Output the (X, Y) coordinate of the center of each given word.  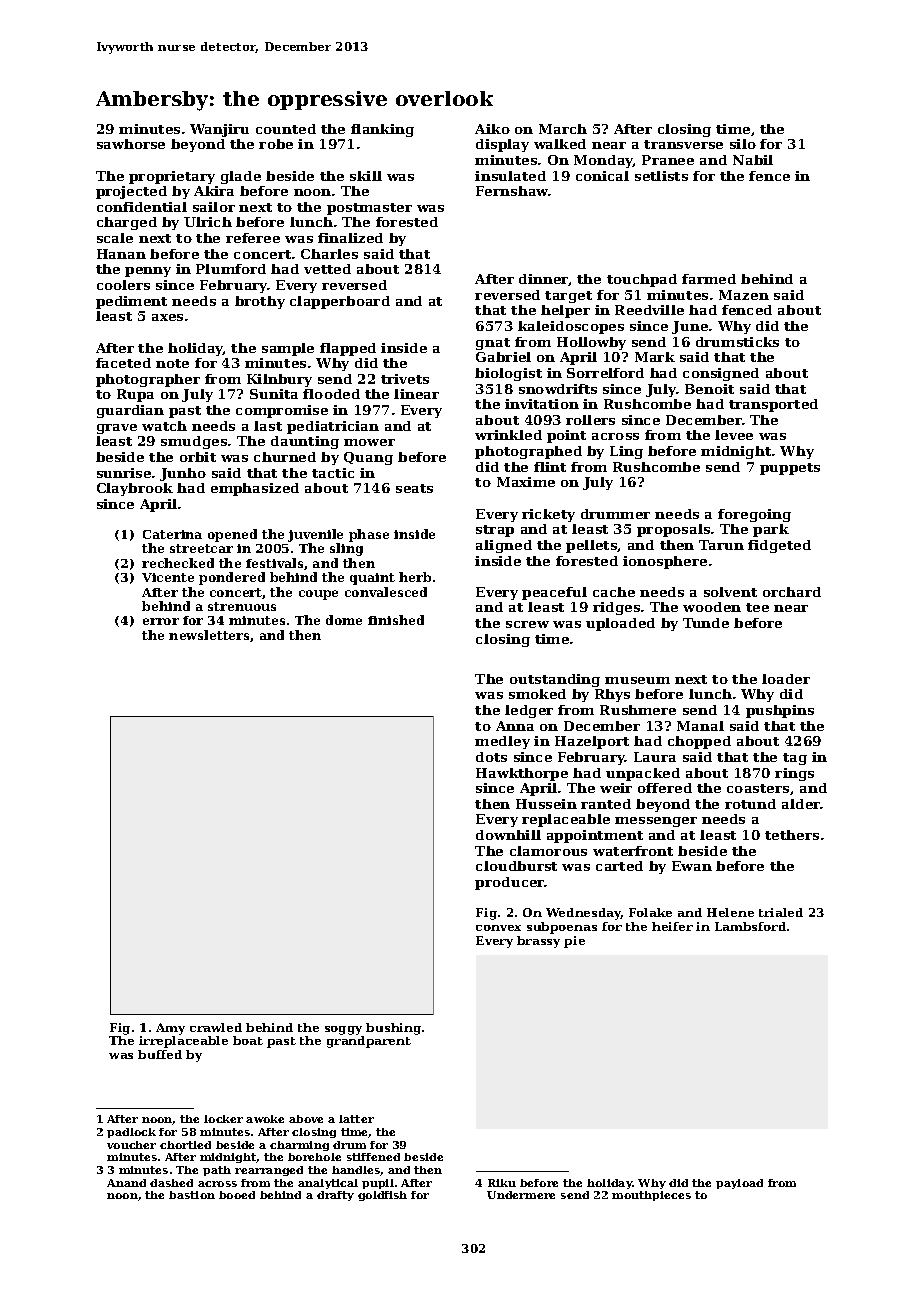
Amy (170, 1029)
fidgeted (779, 546)
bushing (393, 1029)
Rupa (135, 395)
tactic (333, 473)
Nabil (753, 160)
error (161, 621)
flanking (382, 130)
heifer (672, 926)
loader (786, 679)
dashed (171, 1183)
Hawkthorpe (522, 774)
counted (286, 129)
